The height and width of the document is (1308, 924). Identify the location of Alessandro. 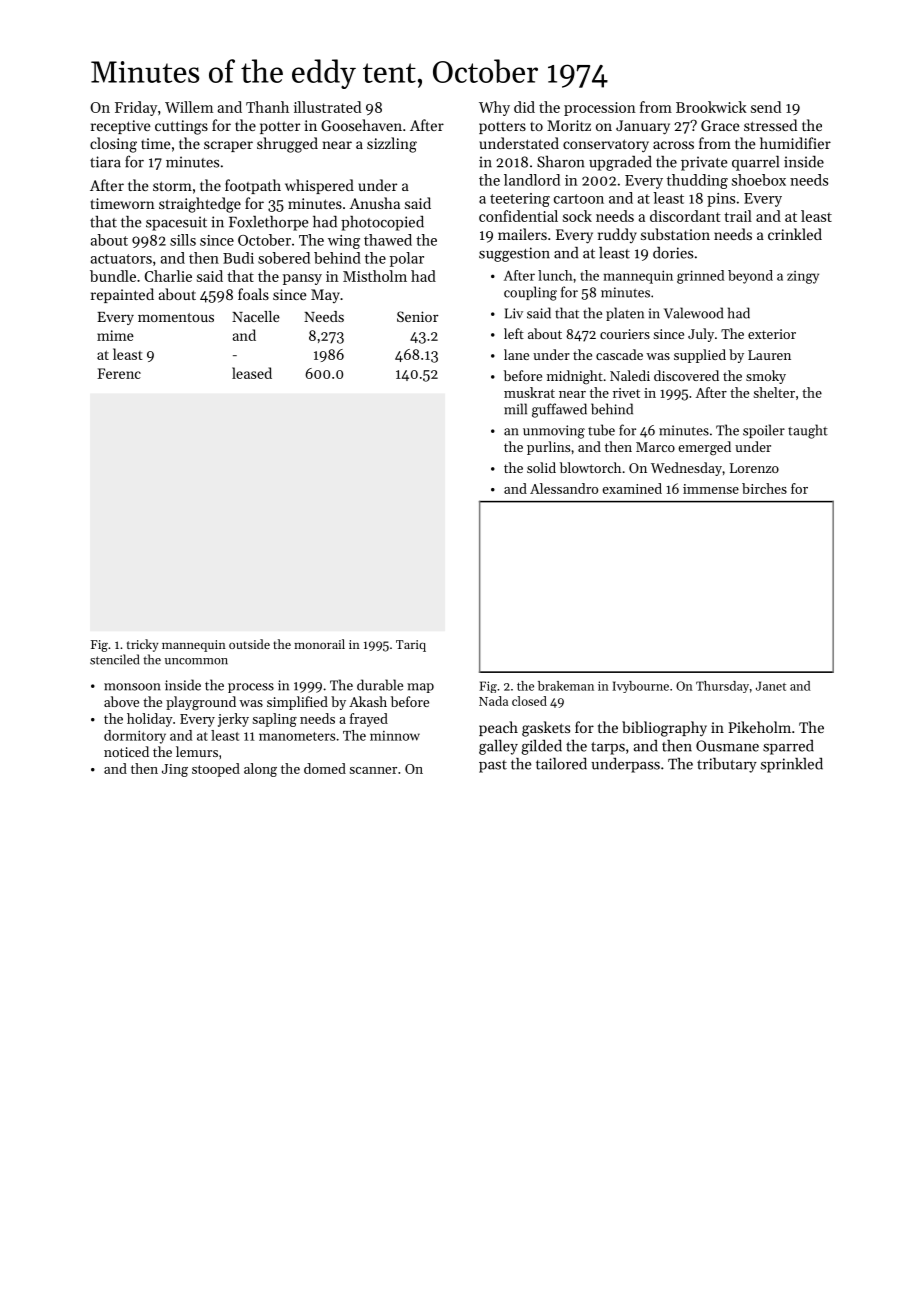
(564, 488).
